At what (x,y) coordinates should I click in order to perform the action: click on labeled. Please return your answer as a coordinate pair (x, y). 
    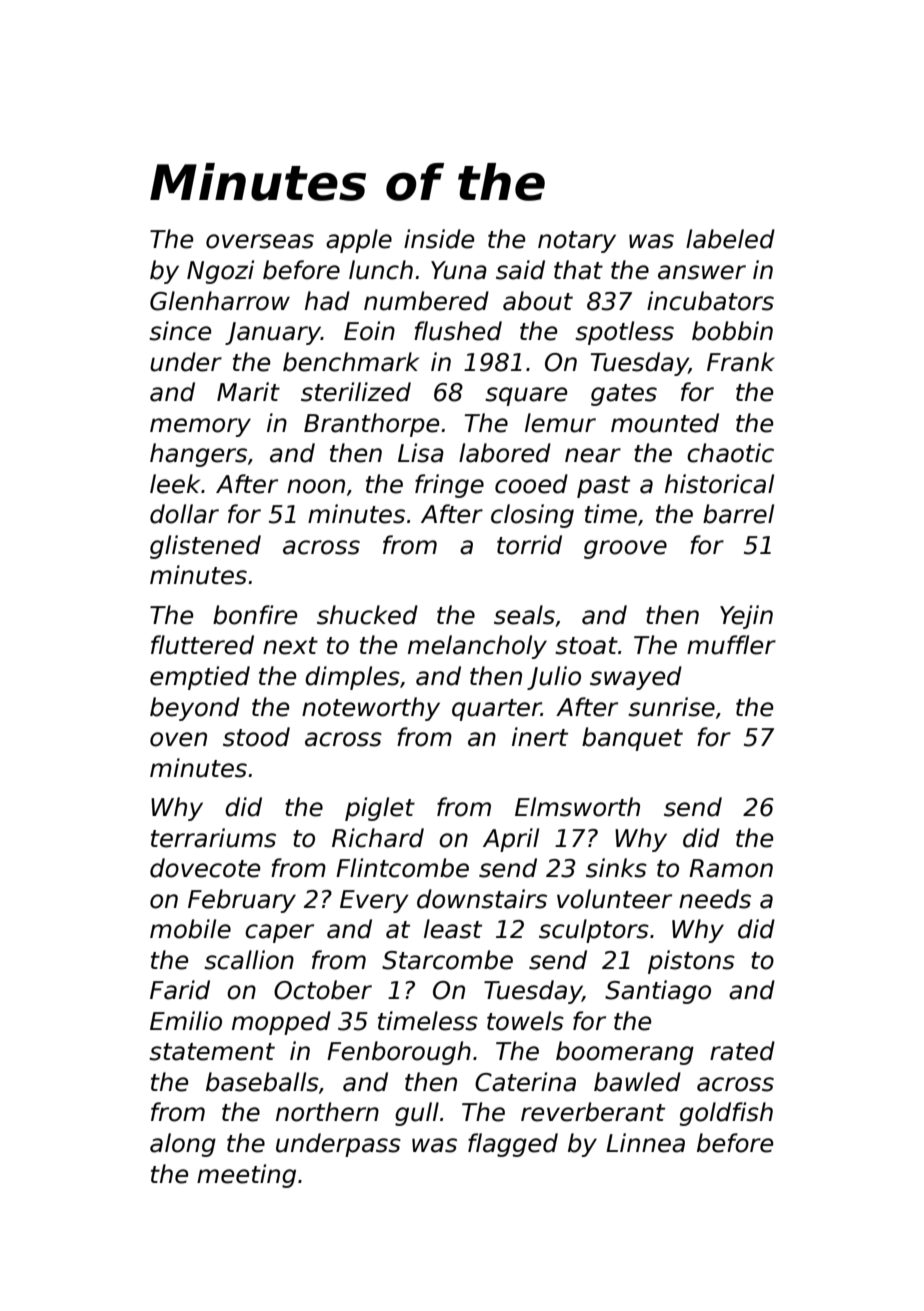
    Looking at the image, I should click on (730, 239).
